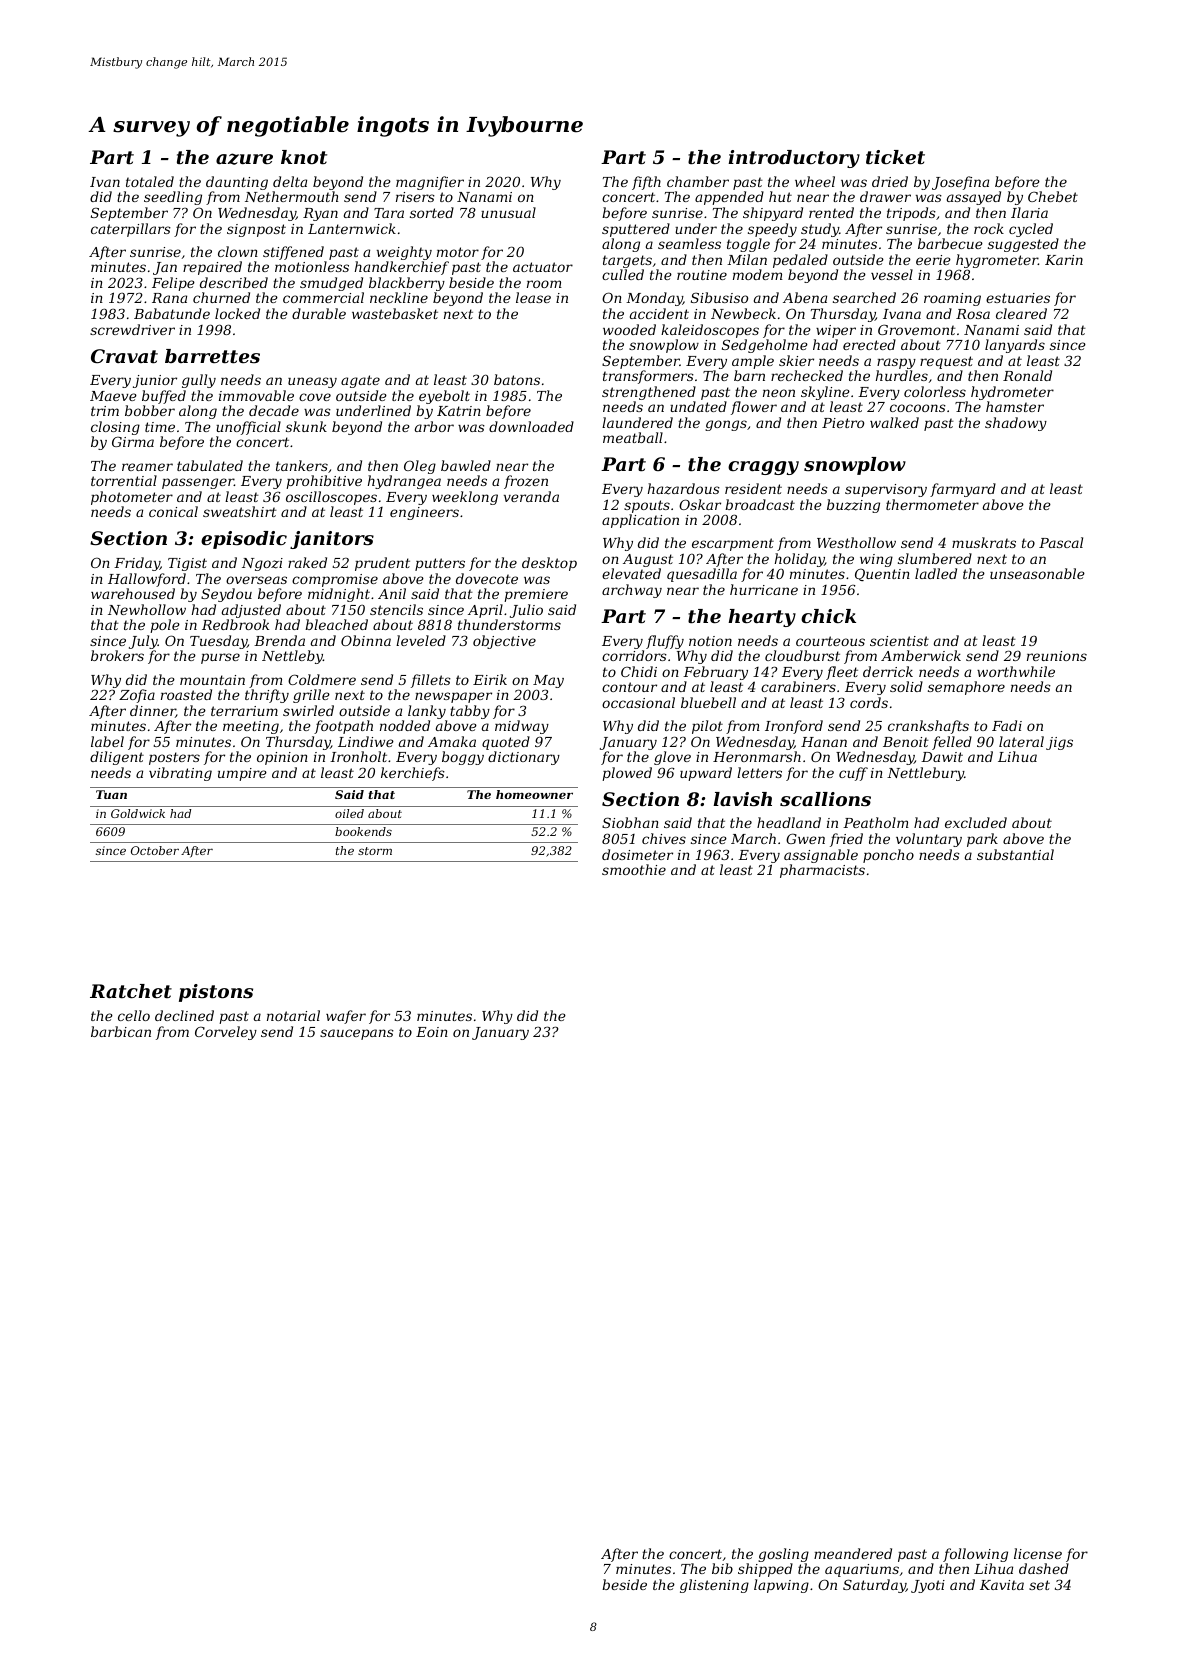 The width and height of the page is (1180, 1668). What do you see at coordinates (432, 1032) in the page?
I see `Eoin` at bounding box center [432, 1032].
